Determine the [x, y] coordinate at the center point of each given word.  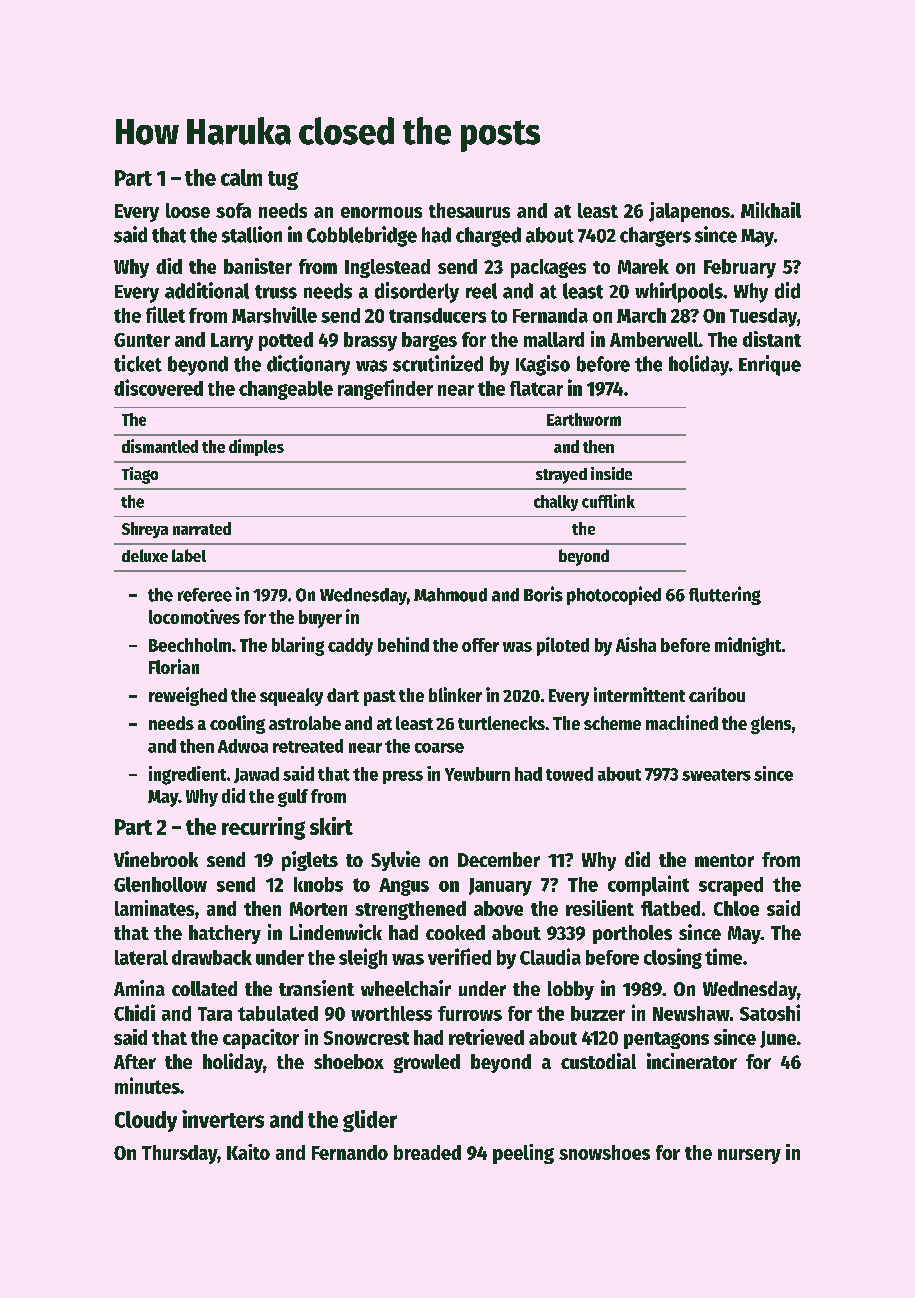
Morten [318, 909]
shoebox [349, 1061]
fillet [165, 314]
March [641, 315]
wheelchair [406, 988]
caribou [717, 694]
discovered [158, 387]
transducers [437, 315]
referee [205, 595]
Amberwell [654, 339]
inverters [223, 1119]
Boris [543, 594]
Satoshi [770, 1012]
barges [429, 341]
